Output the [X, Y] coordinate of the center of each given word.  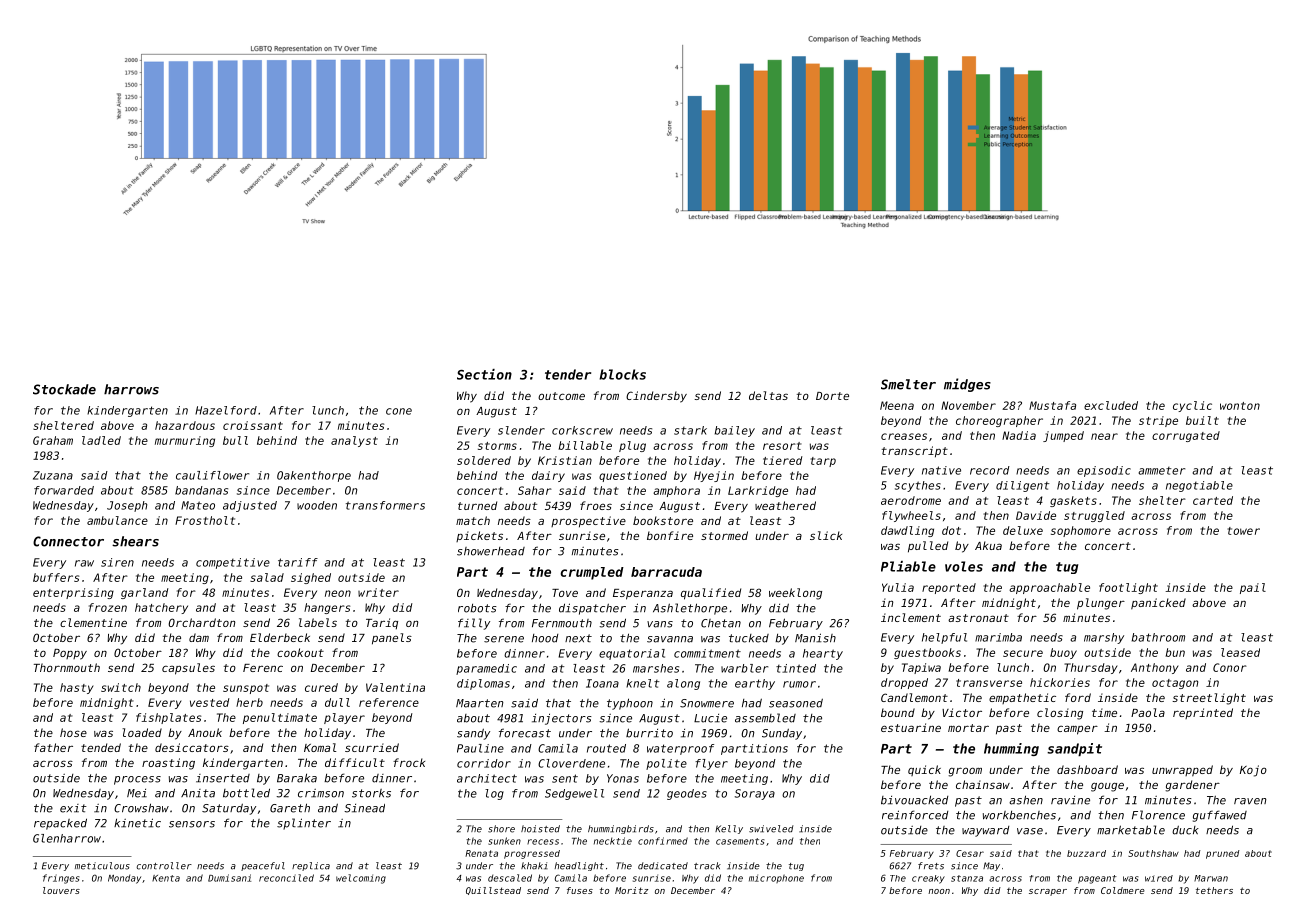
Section [484, 374]
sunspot [246, 689]
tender [568, 374]
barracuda [666, 572]
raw [84, 563]
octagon [1175, 684]
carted [1213, 500]
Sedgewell [574, 794]
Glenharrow [67, 838]
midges [967, 385]
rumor [799, 684]
